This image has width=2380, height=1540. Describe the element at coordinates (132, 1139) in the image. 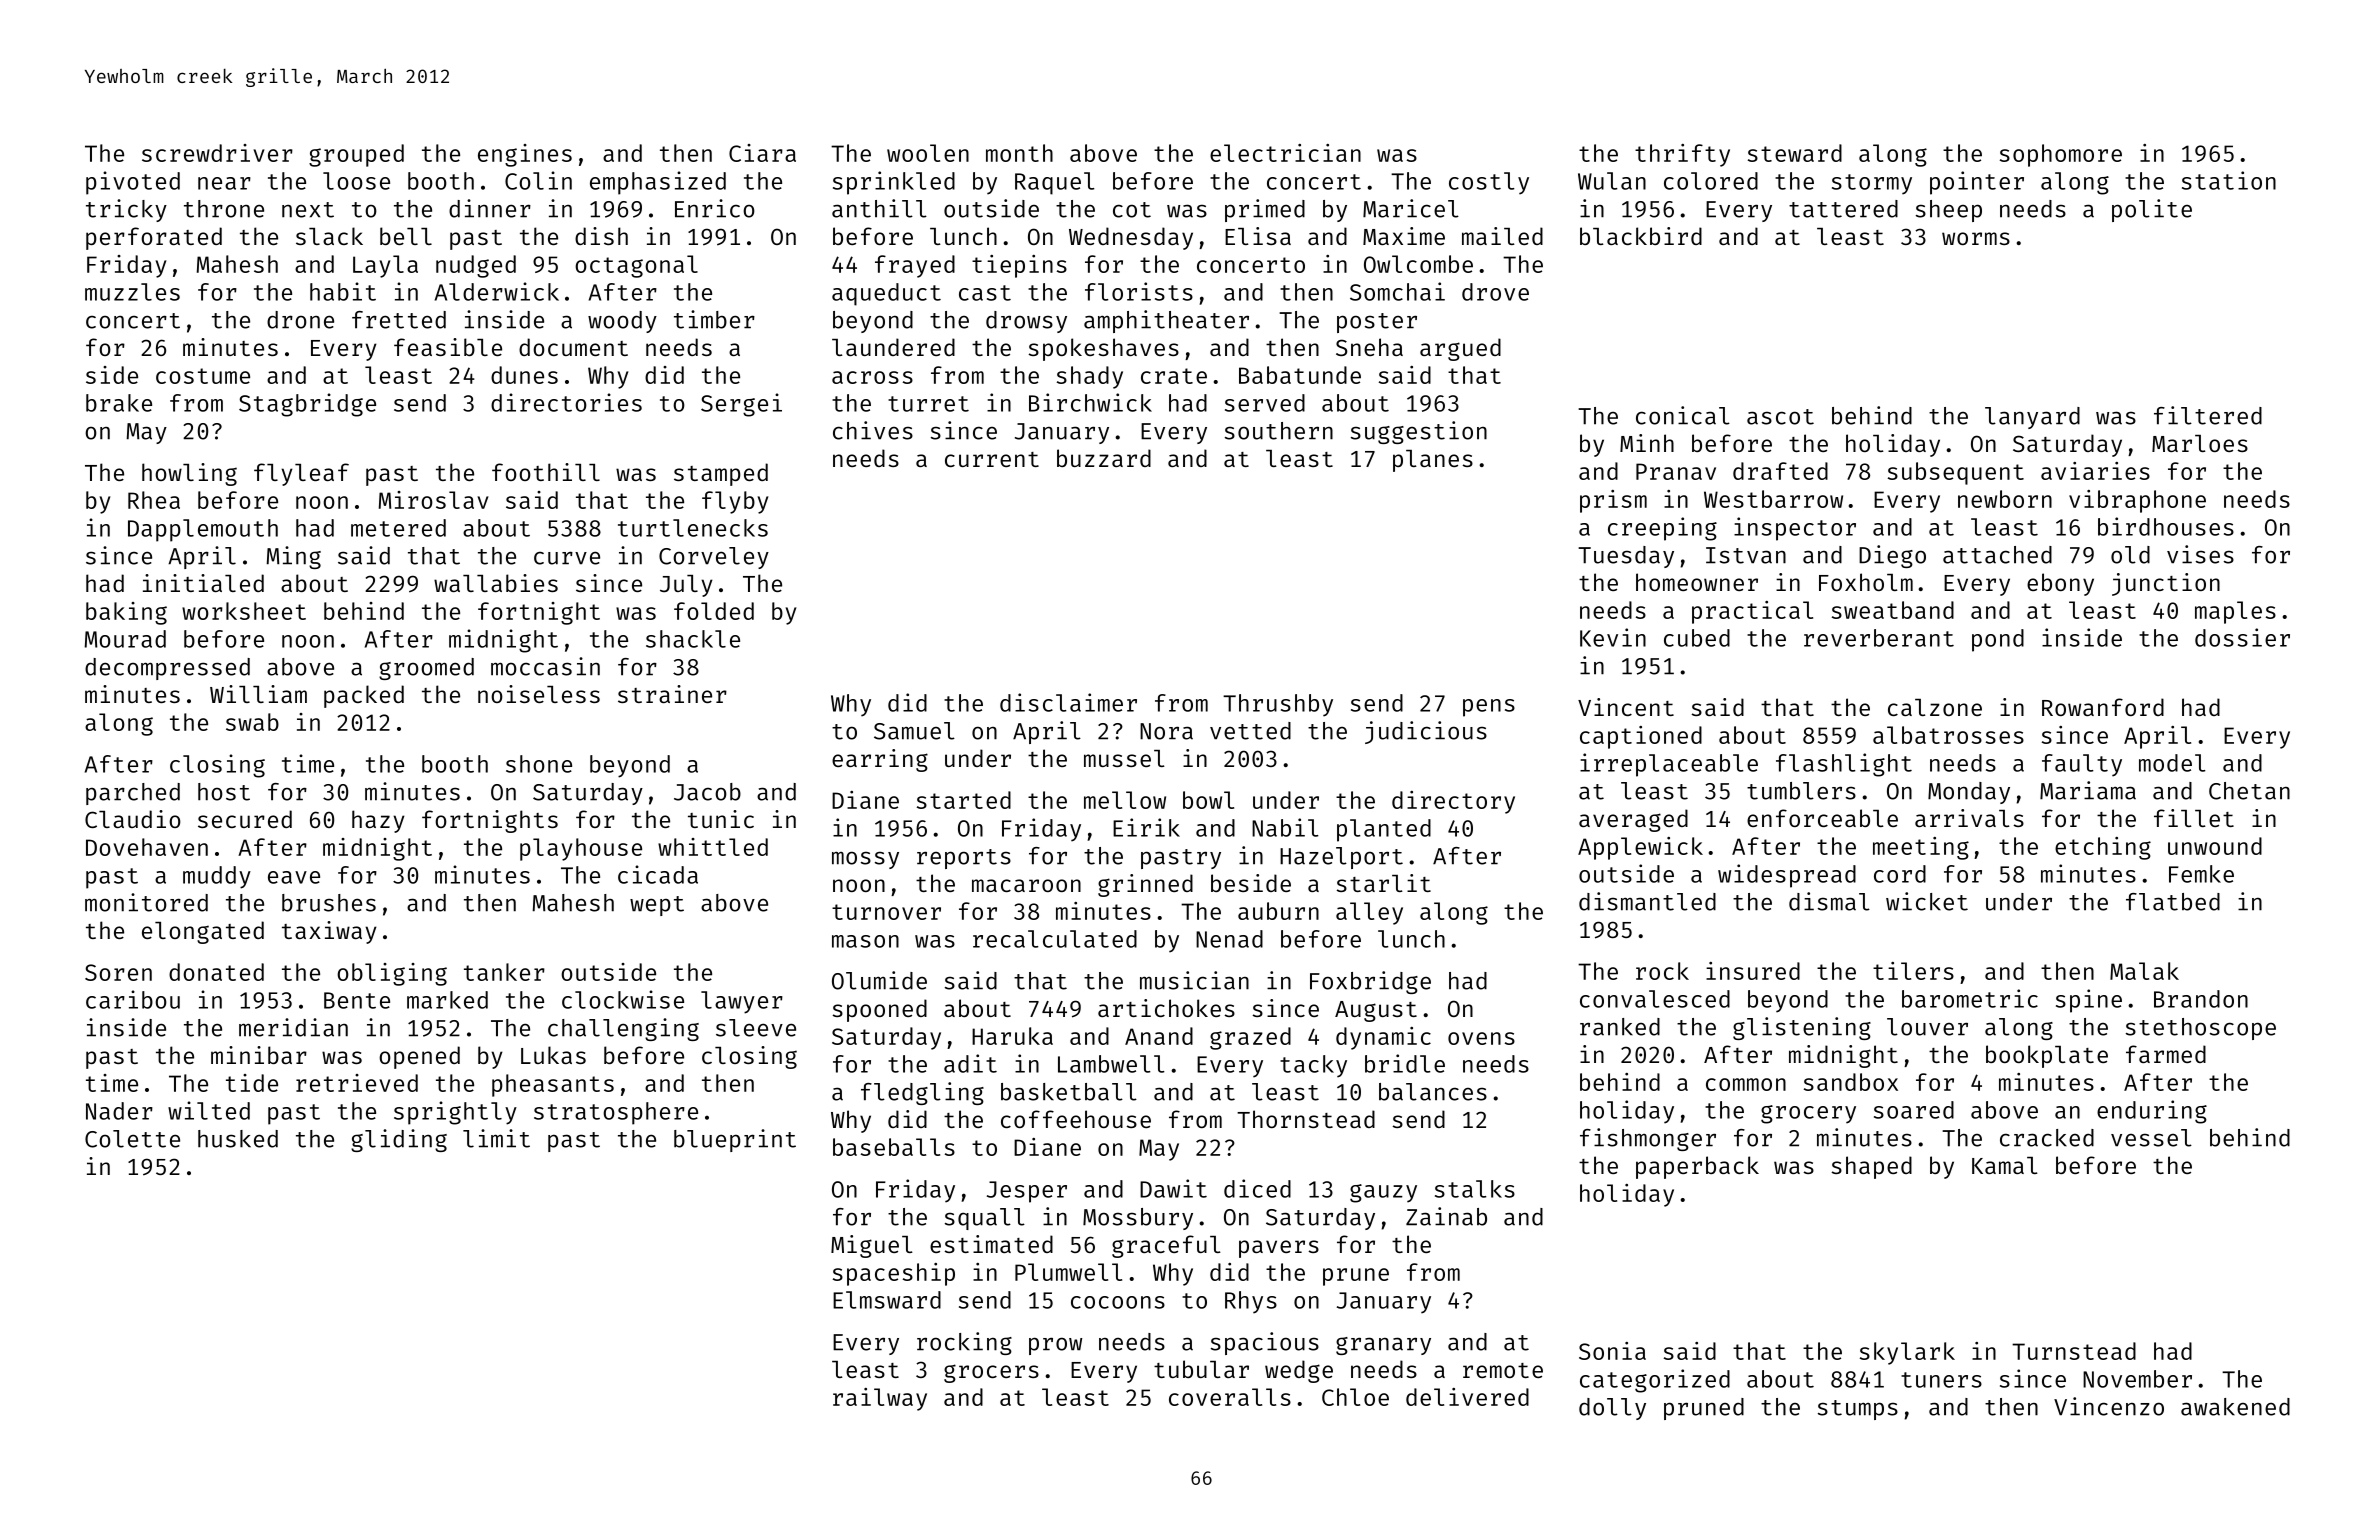

I see `Colette` at that location.
